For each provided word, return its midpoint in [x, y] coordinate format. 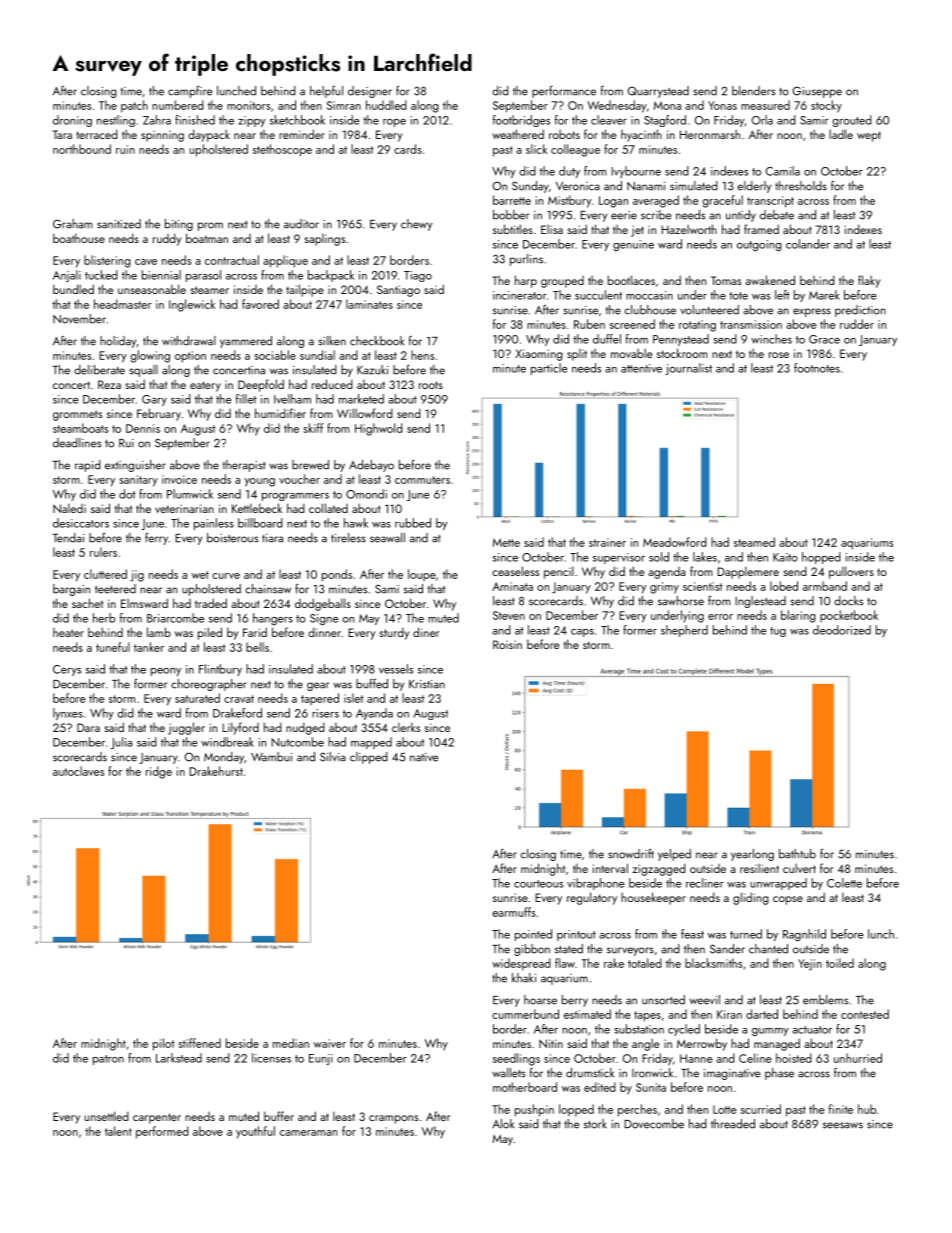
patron [108, 1060]
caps [582, 633]
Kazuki [372, 370]
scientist [703, 586]
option [190, 357]
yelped [674, 855]
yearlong [752, 855]
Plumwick [190, 494]
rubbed [413, 523]
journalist [688, 369]
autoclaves [78, 771]
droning [72, 121]
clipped [369, 758]
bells [257, 647]
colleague [575, 150]
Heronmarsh [710, 134]
